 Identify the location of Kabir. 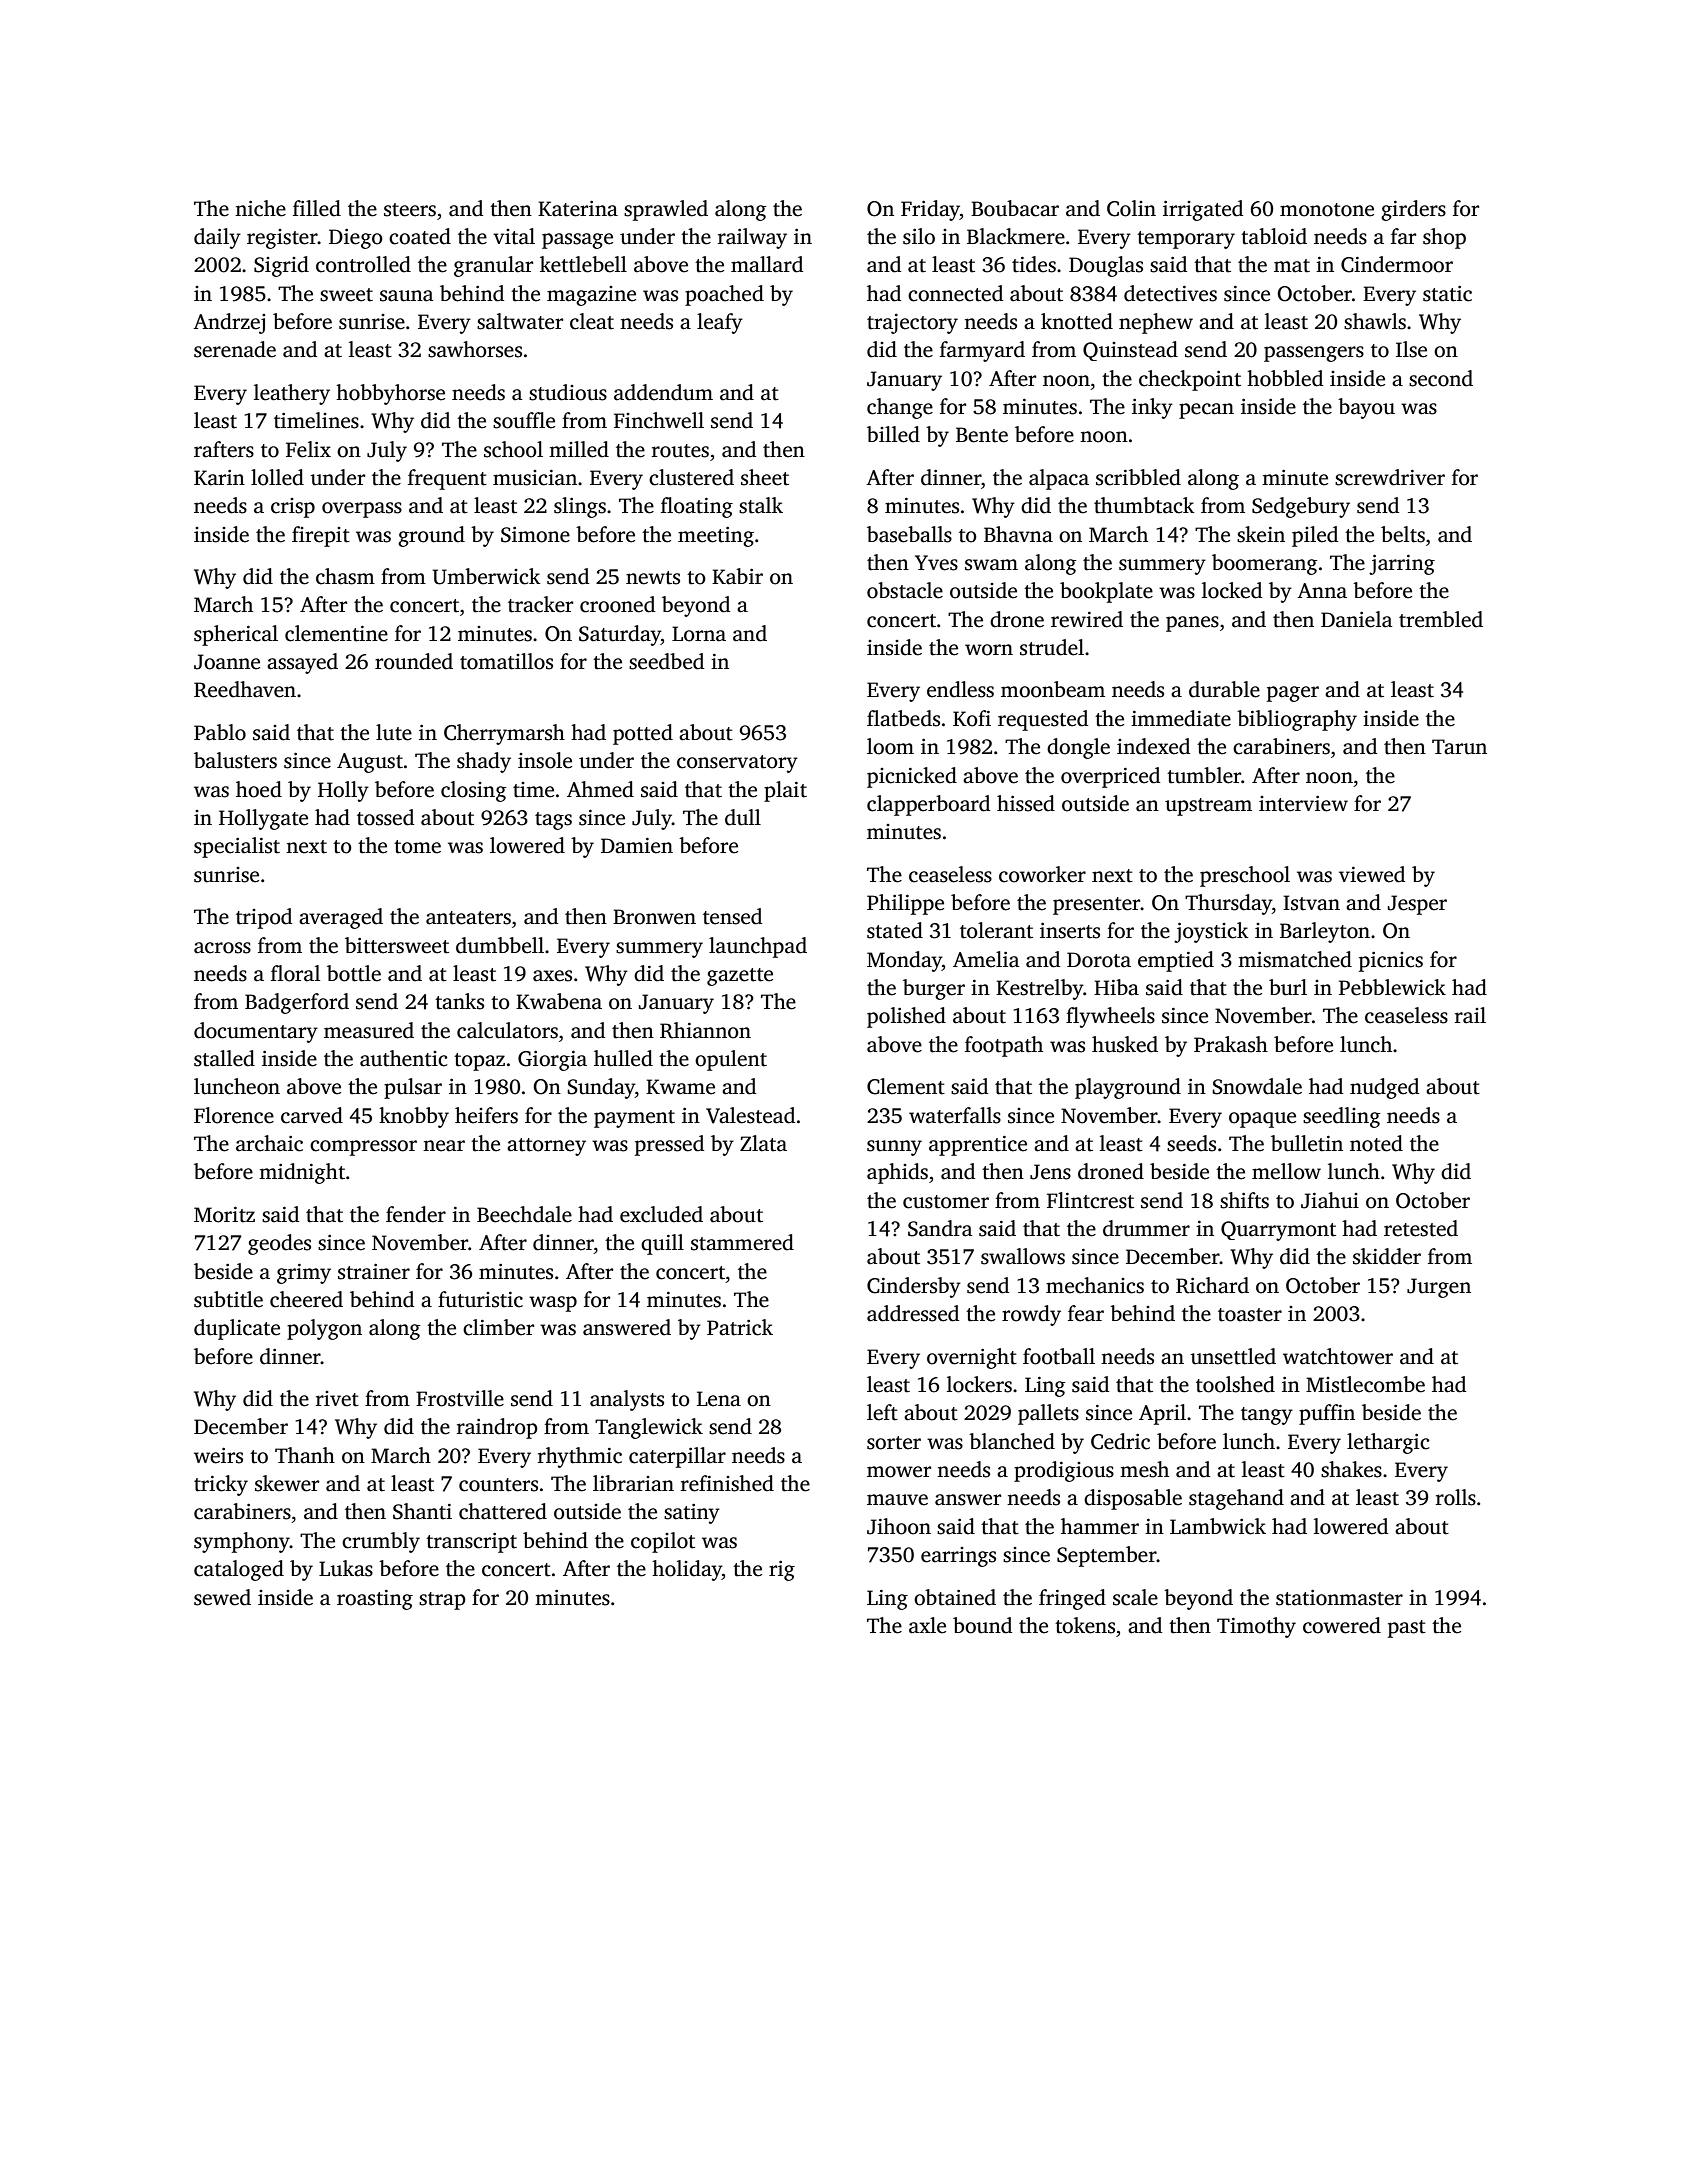
(737, 576).
